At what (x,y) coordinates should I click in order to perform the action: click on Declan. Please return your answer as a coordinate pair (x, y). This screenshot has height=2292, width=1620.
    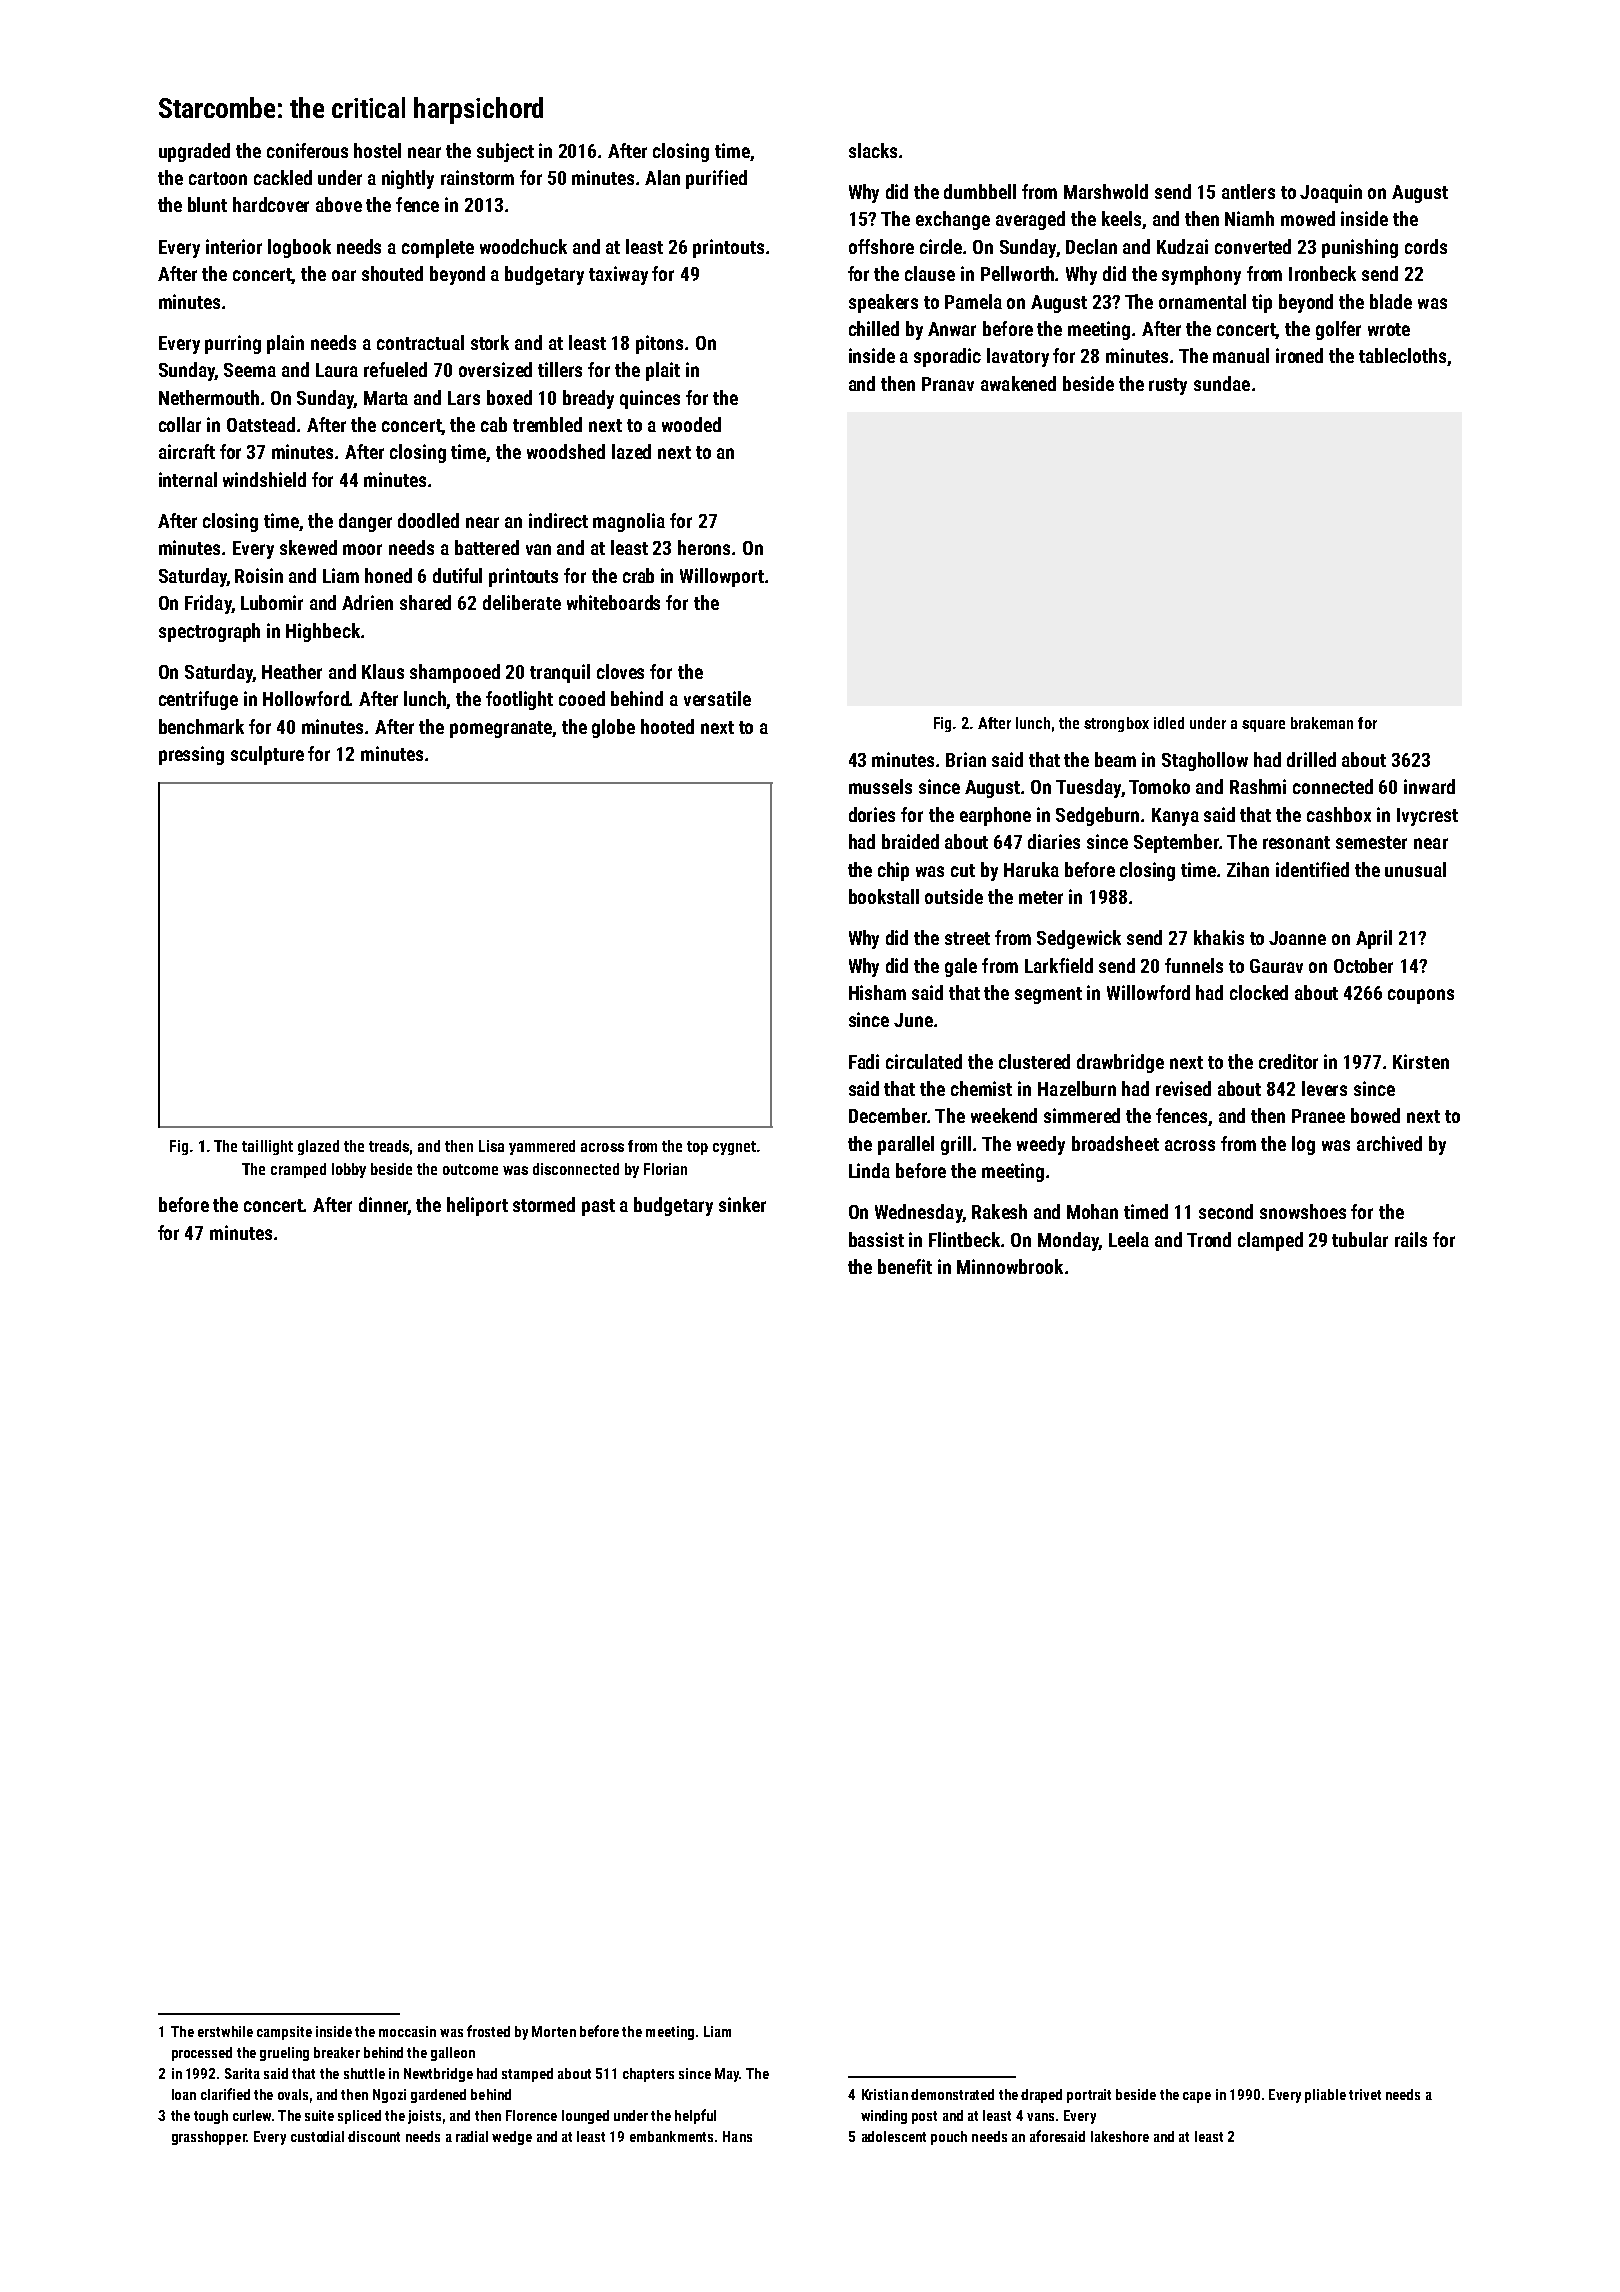
    Looking at the image, I should click on (1091, 246).
